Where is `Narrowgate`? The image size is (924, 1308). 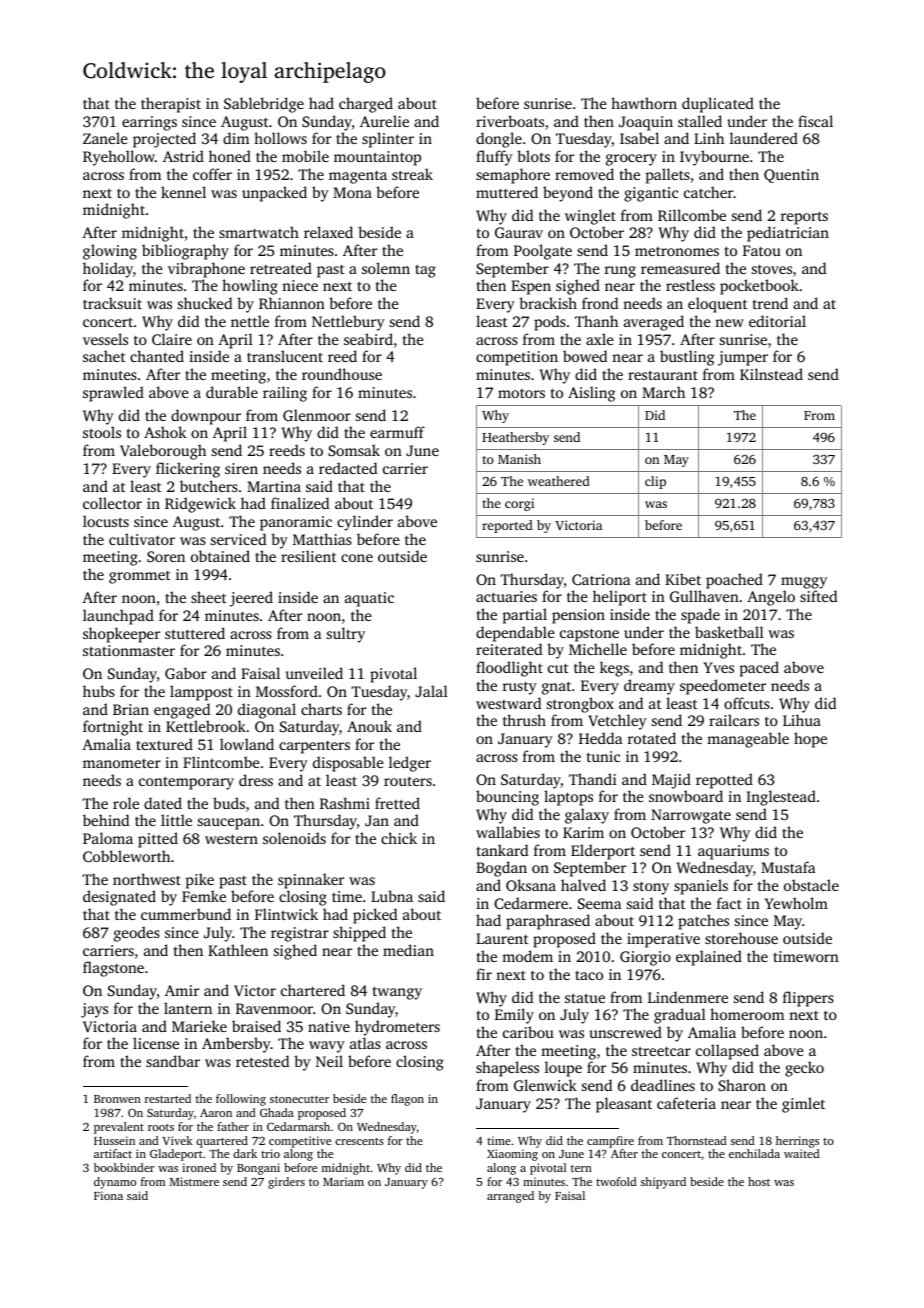 Narrowgate is located at coordinates (691, 816).
